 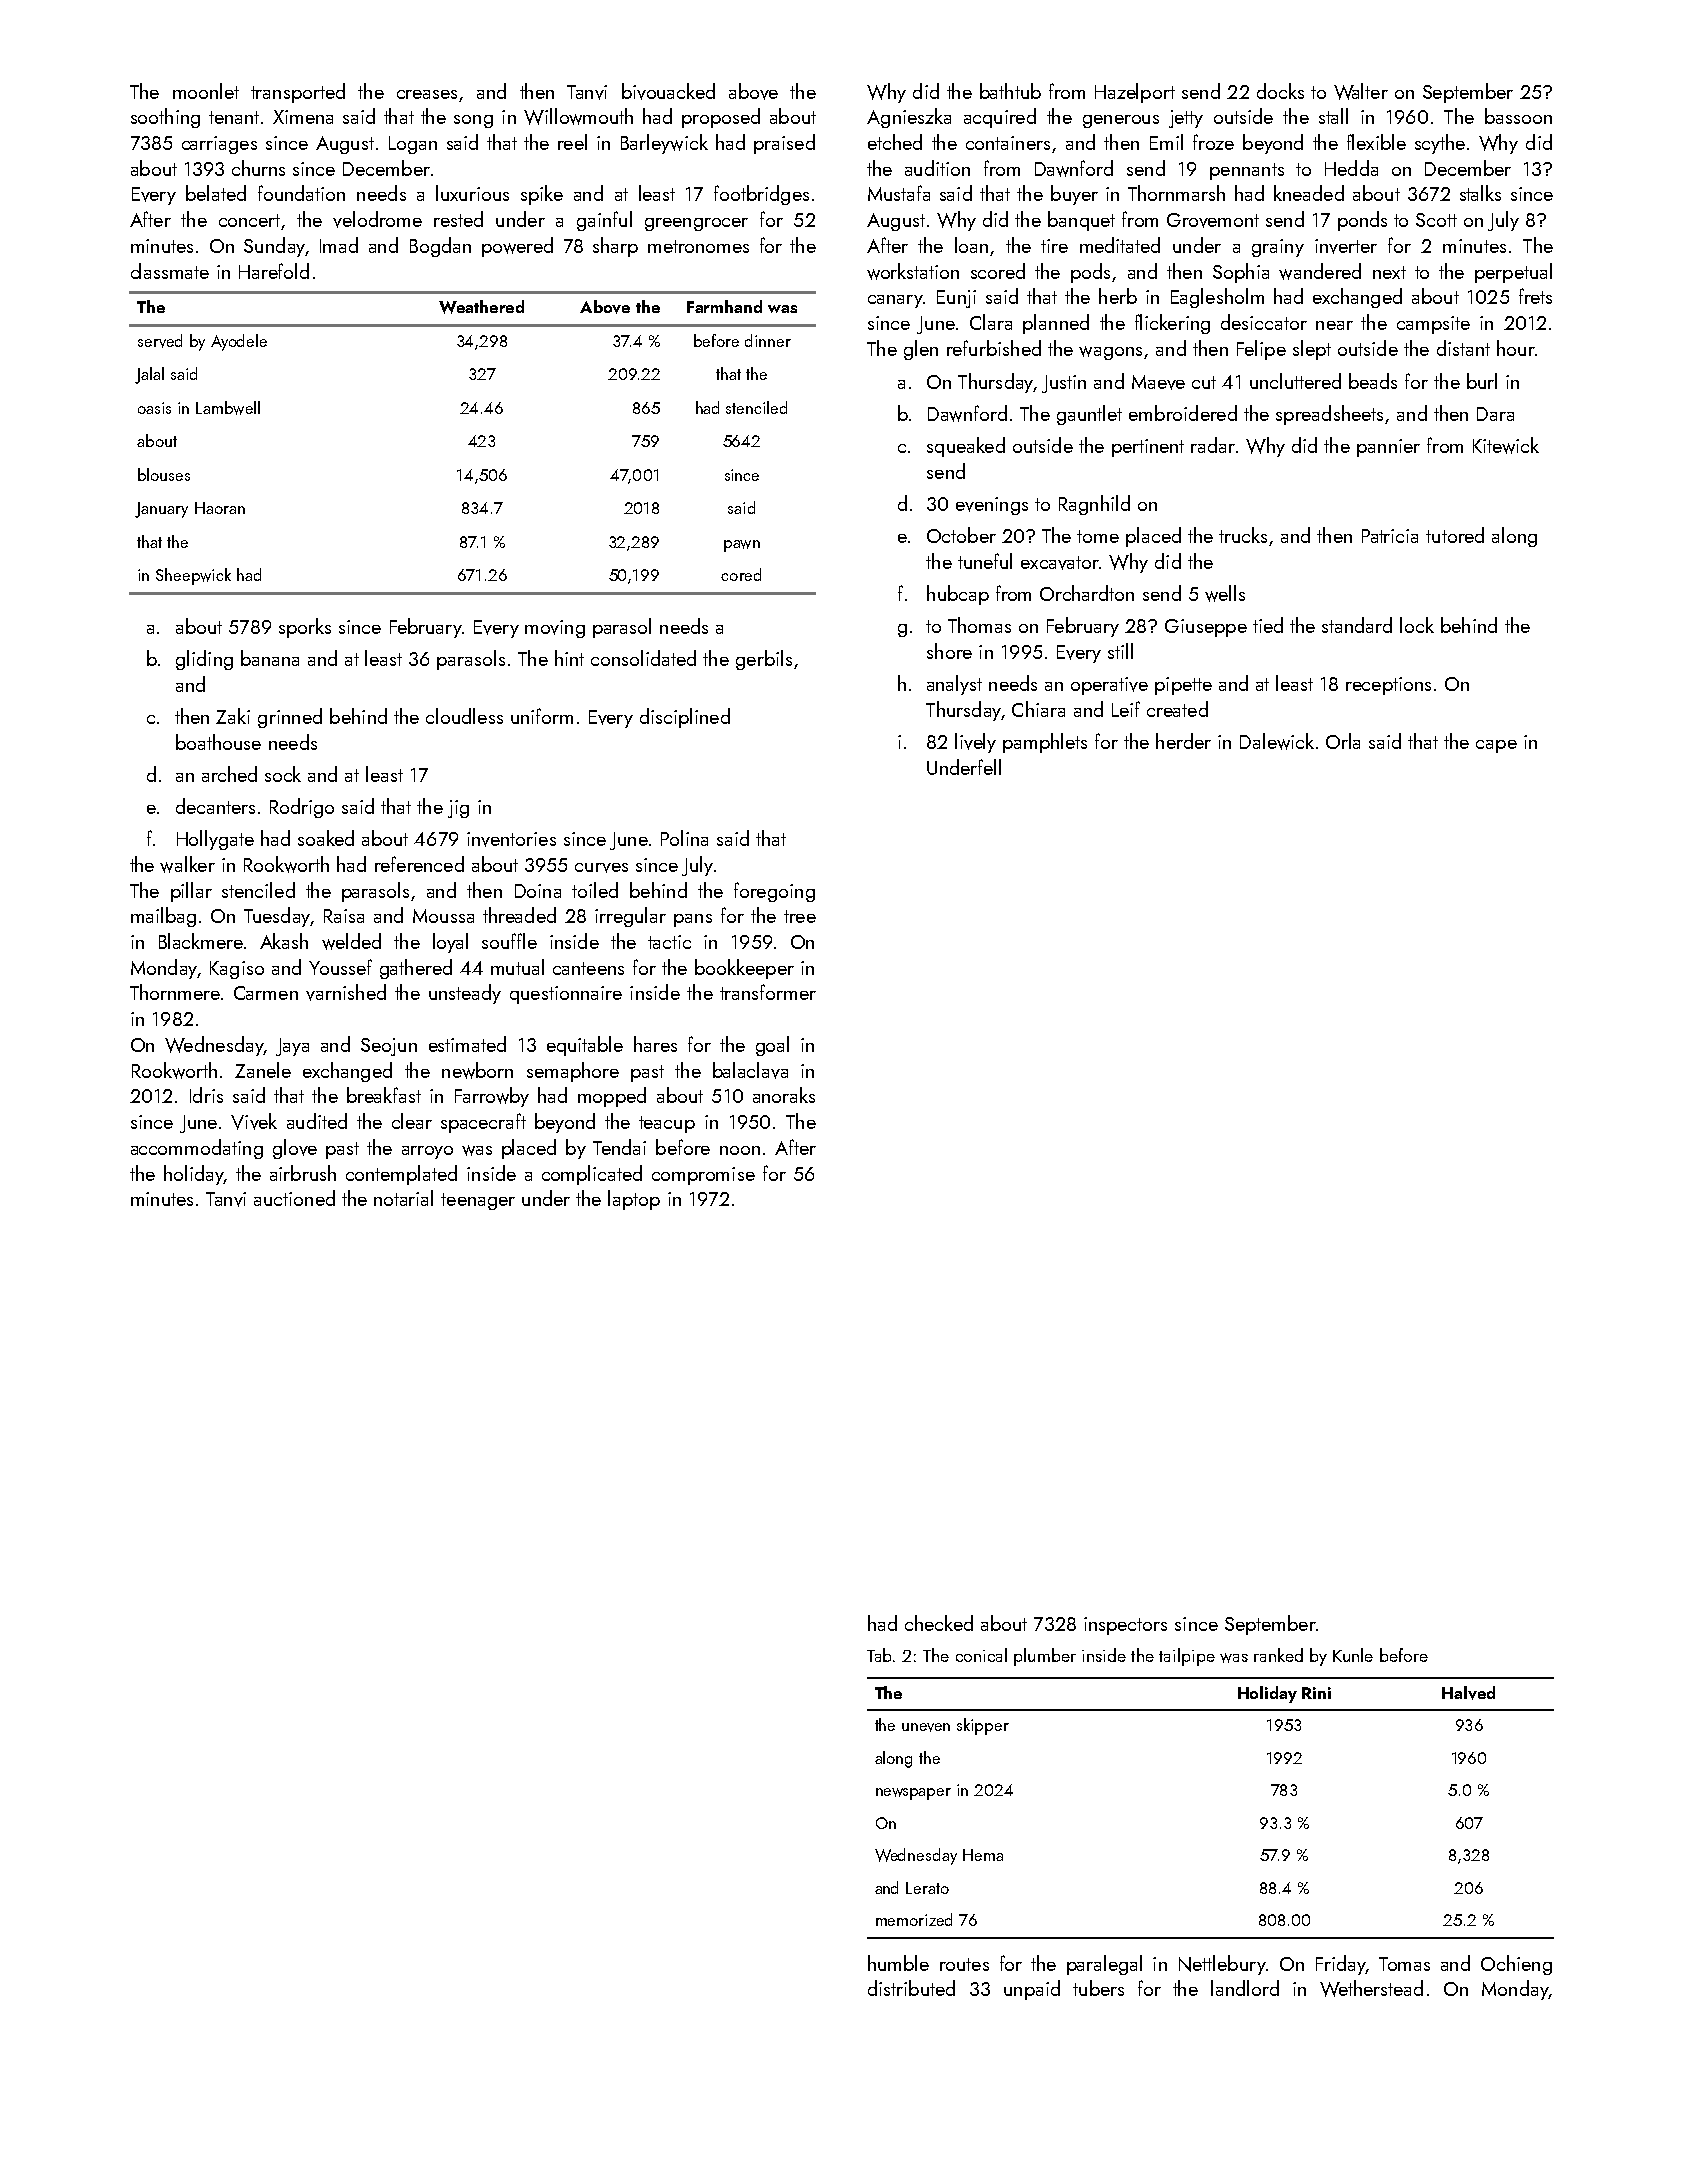 What do you see at coordinates (898, 1963) in the screenshot?
I see `humble` at bounding box center [898, 1963].
